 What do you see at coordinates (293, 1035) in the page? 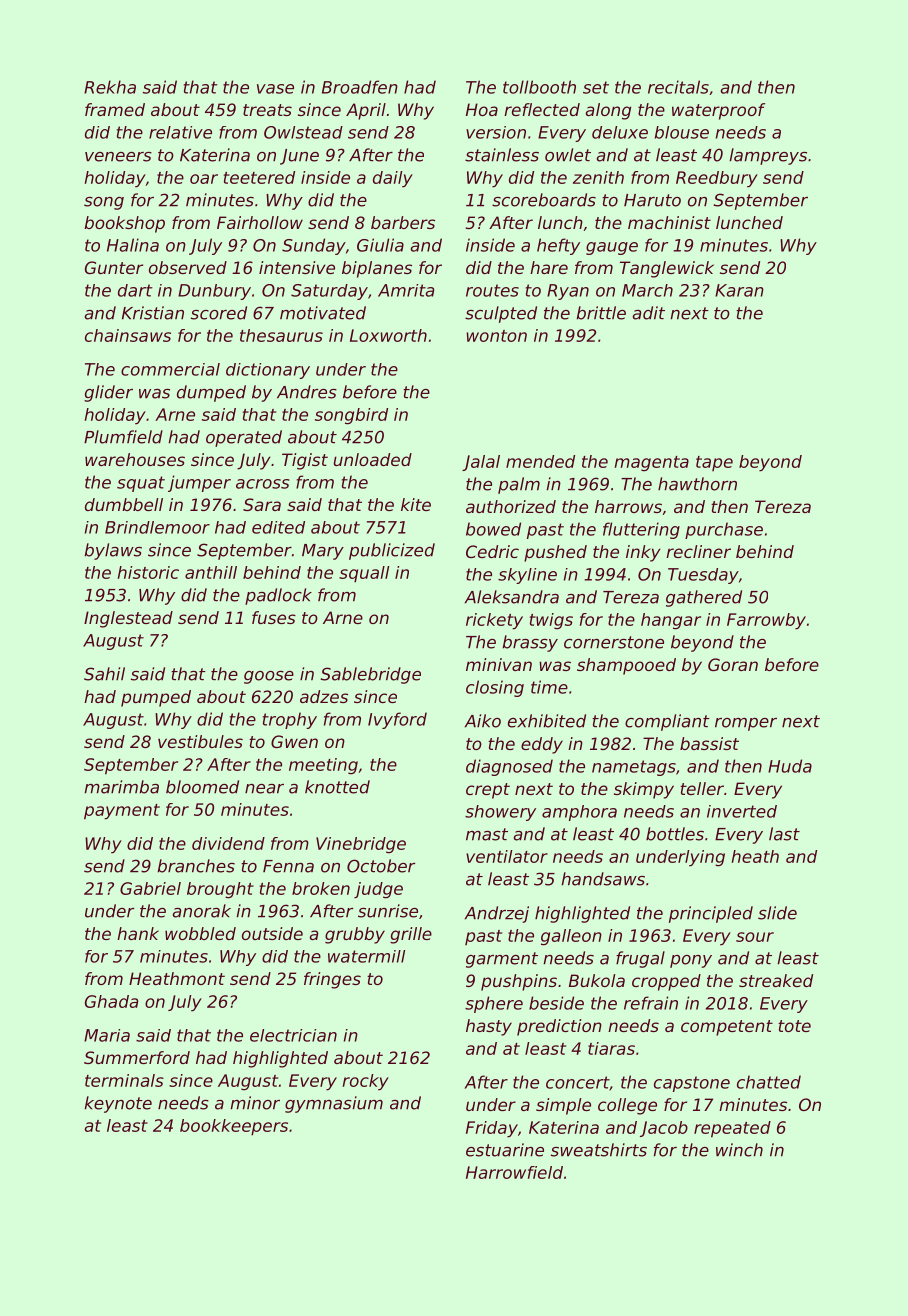
I see `electrician` at bounding box center [293, 1035].
